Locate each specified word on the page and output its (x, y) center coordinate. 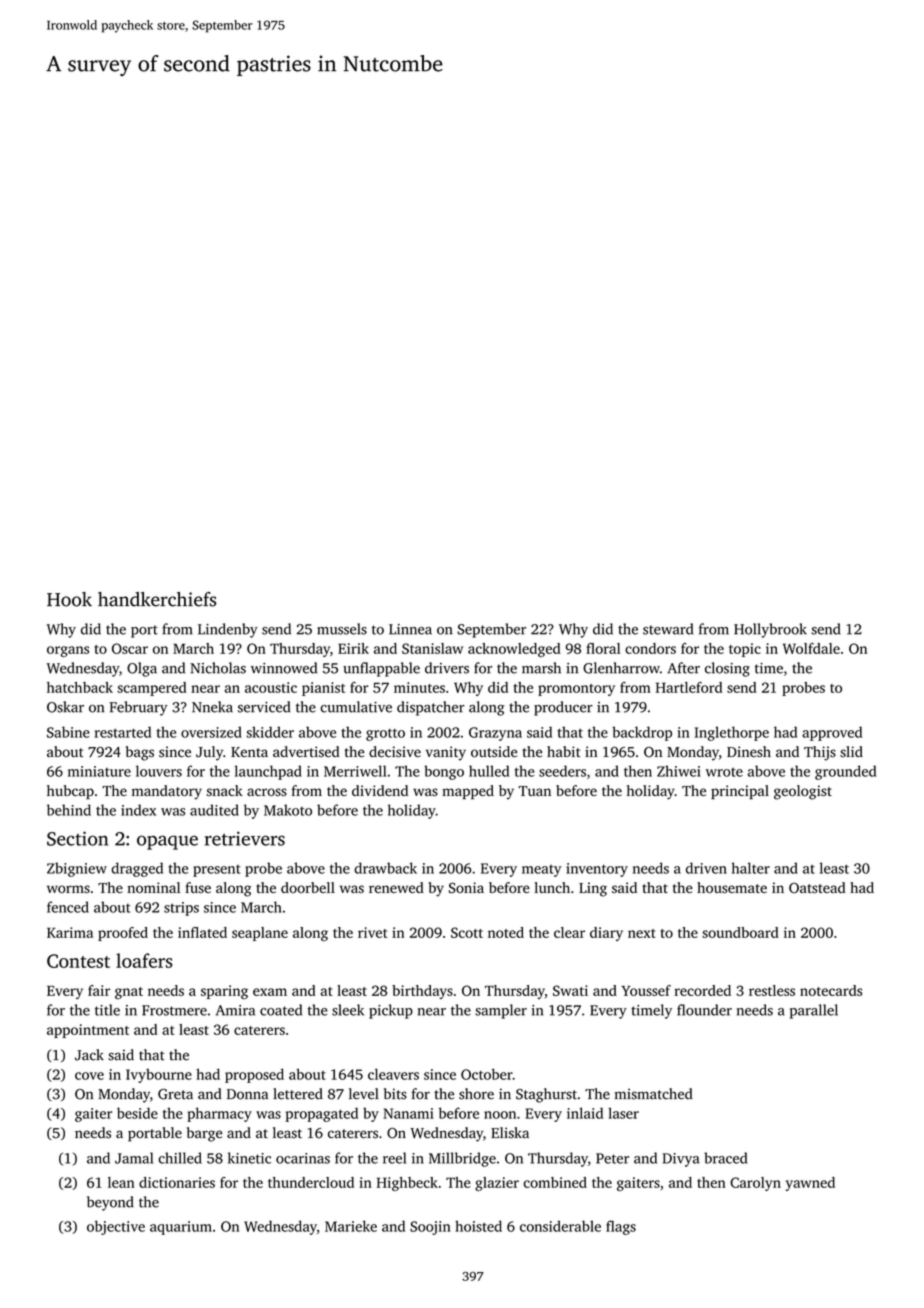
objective (116, 1227)
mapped (468, 792)
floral (603, 648)
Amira (235, 1010)
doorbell (308, 887)
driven (706, 868)
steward (668, 629)
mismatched (654, 1094)
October (487, 1074)
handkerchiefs (157, 599)
